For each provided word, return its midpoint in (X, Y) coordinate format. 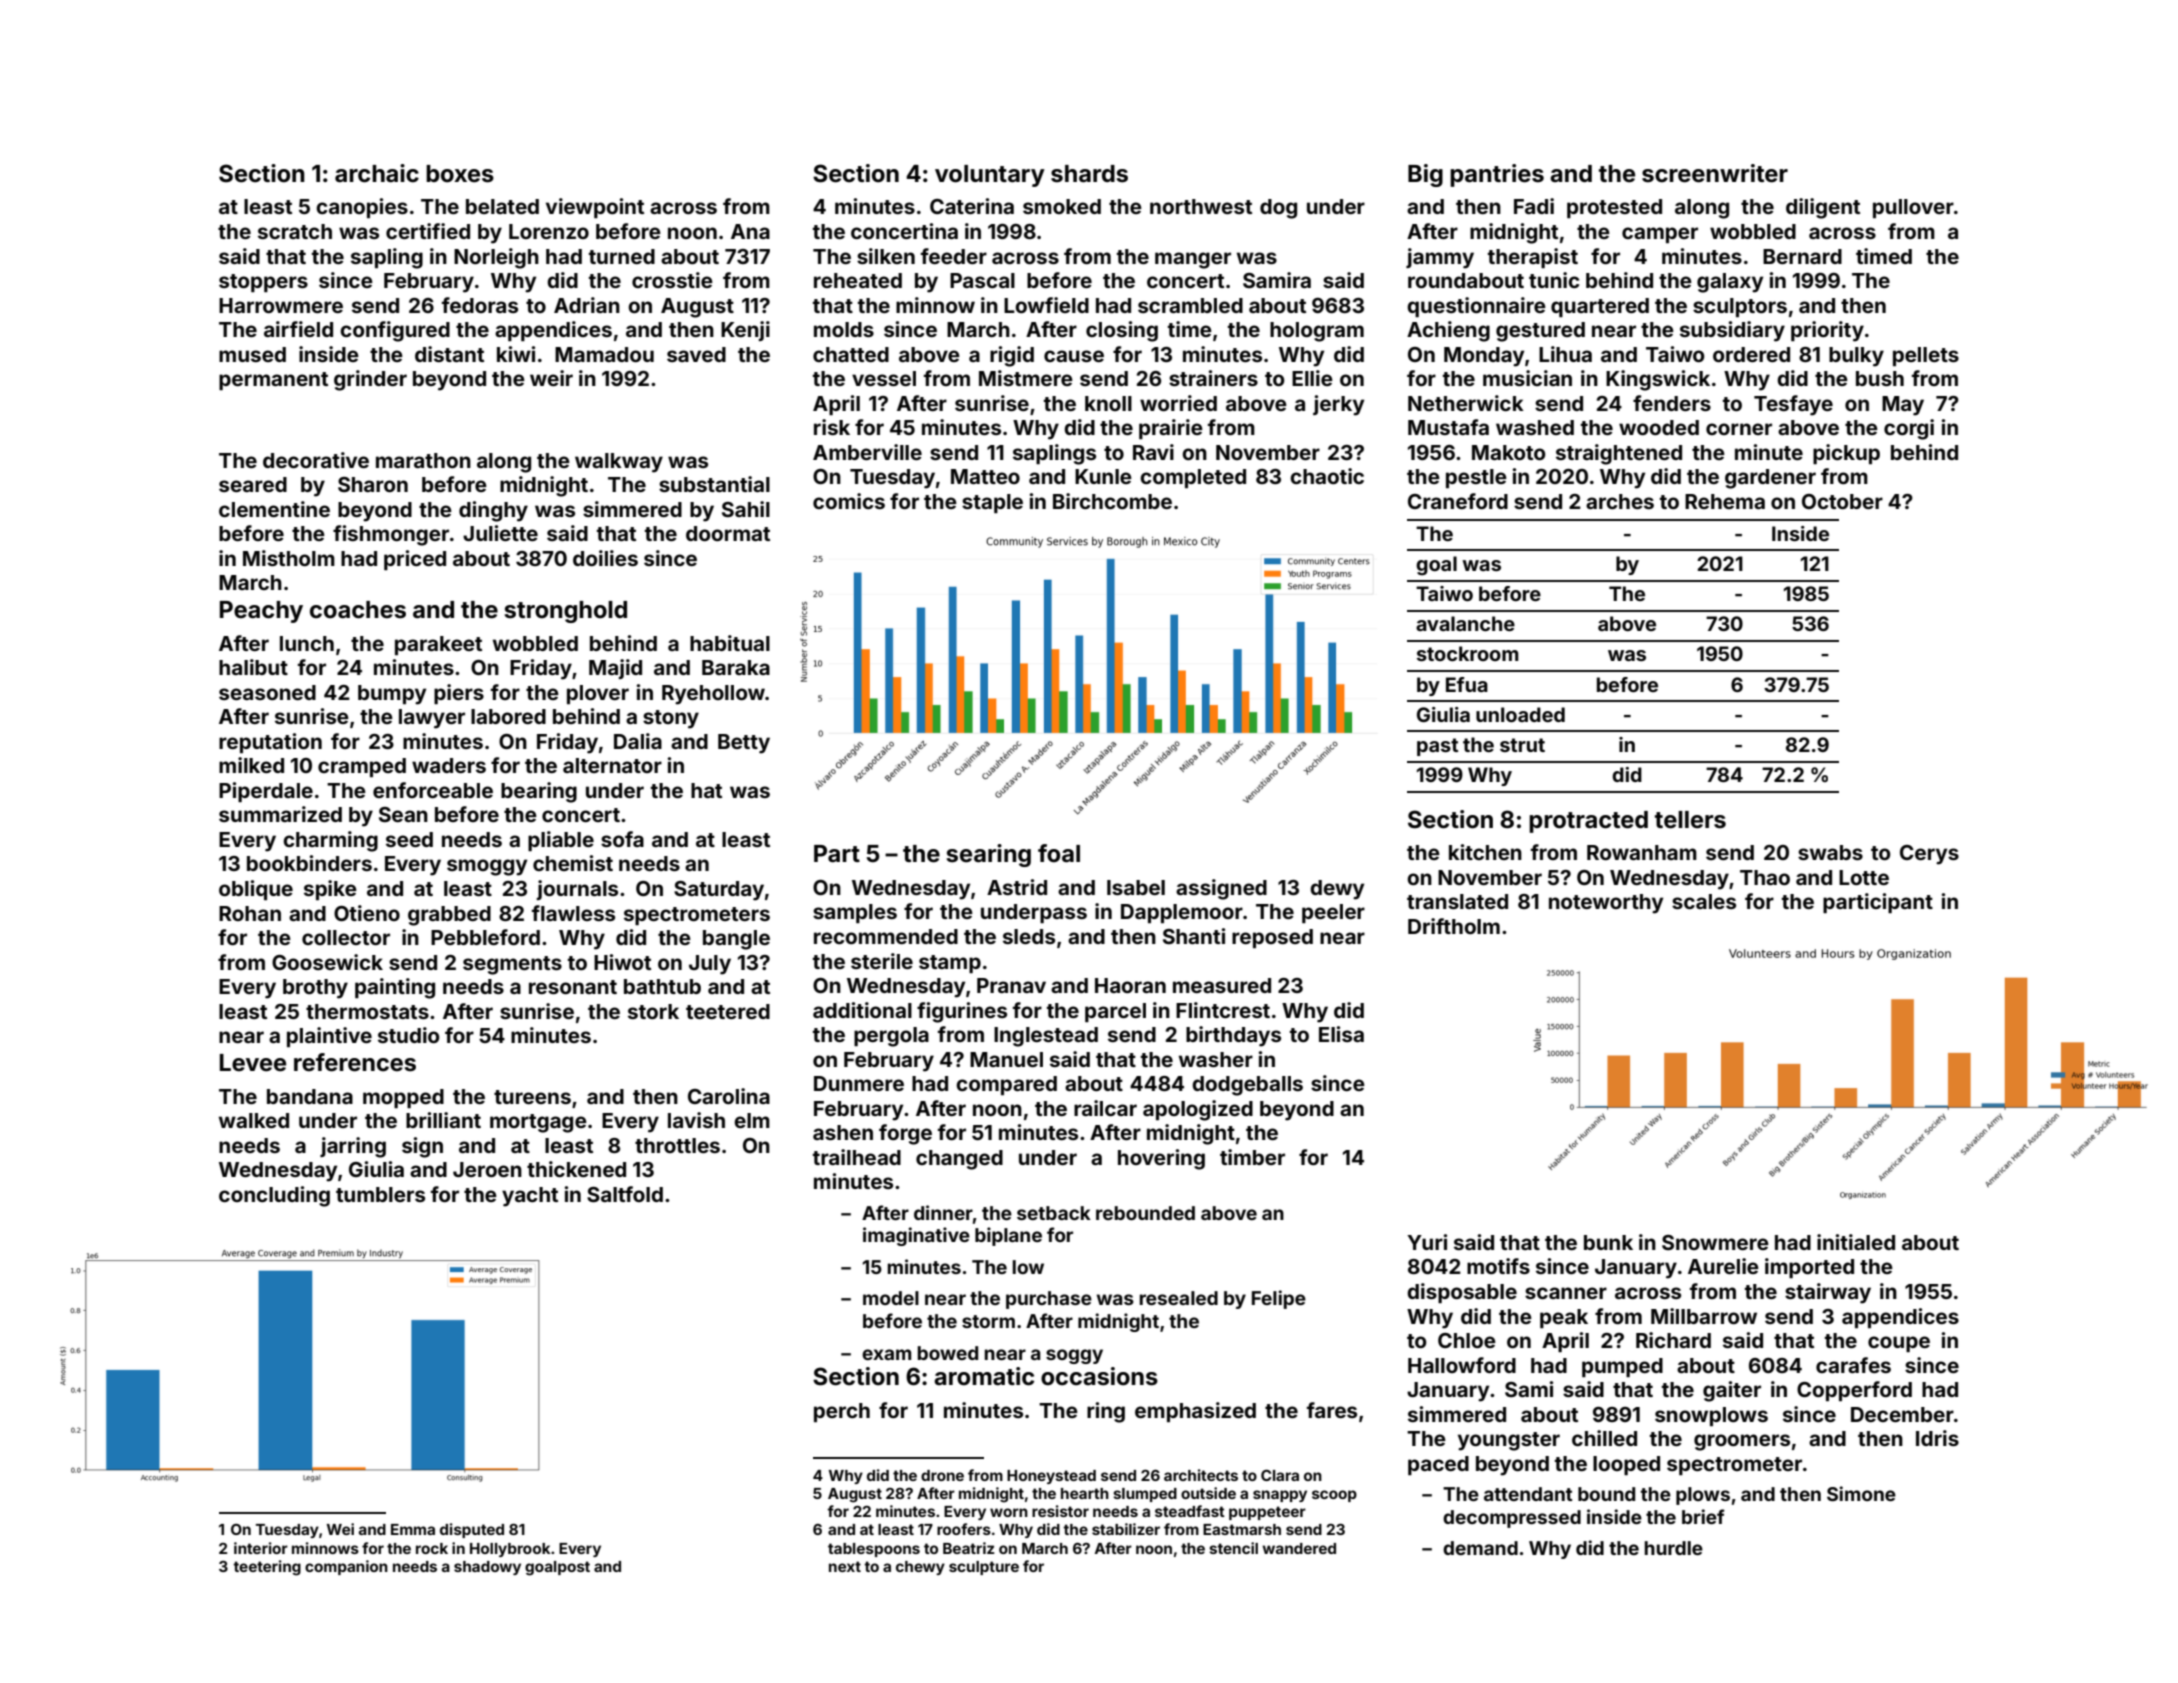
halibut (253, 667)
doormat (728, 533)
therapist (1533, 258)
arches (1620, 501)
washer (1216, 1059)
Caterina (972, 206)
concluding (274, 1196)
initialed (1856, 1242)
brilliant (443, 1120)
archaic (377, 173)
